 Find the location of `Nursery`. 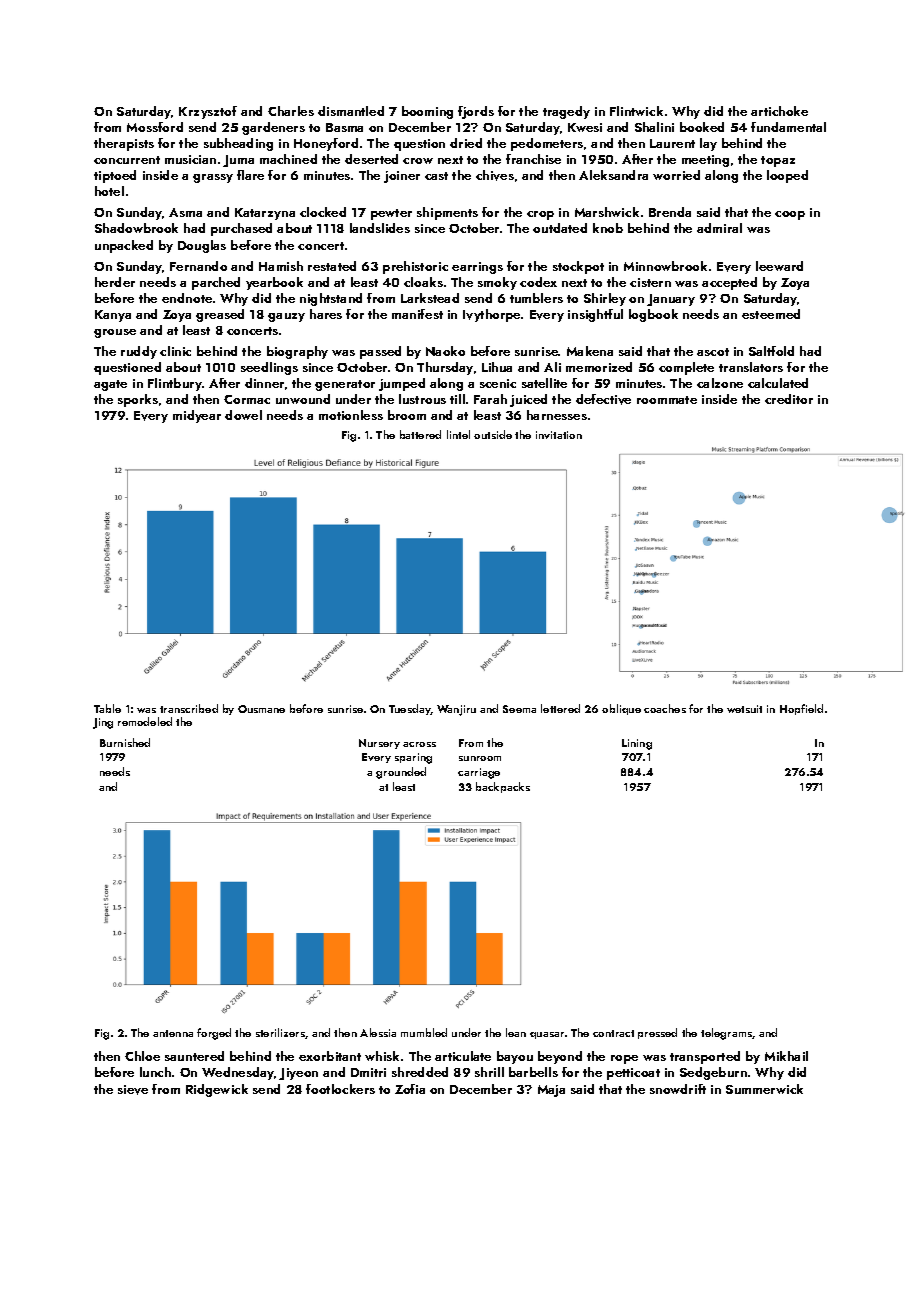

Nursery is located at coordinates (379, 744).
